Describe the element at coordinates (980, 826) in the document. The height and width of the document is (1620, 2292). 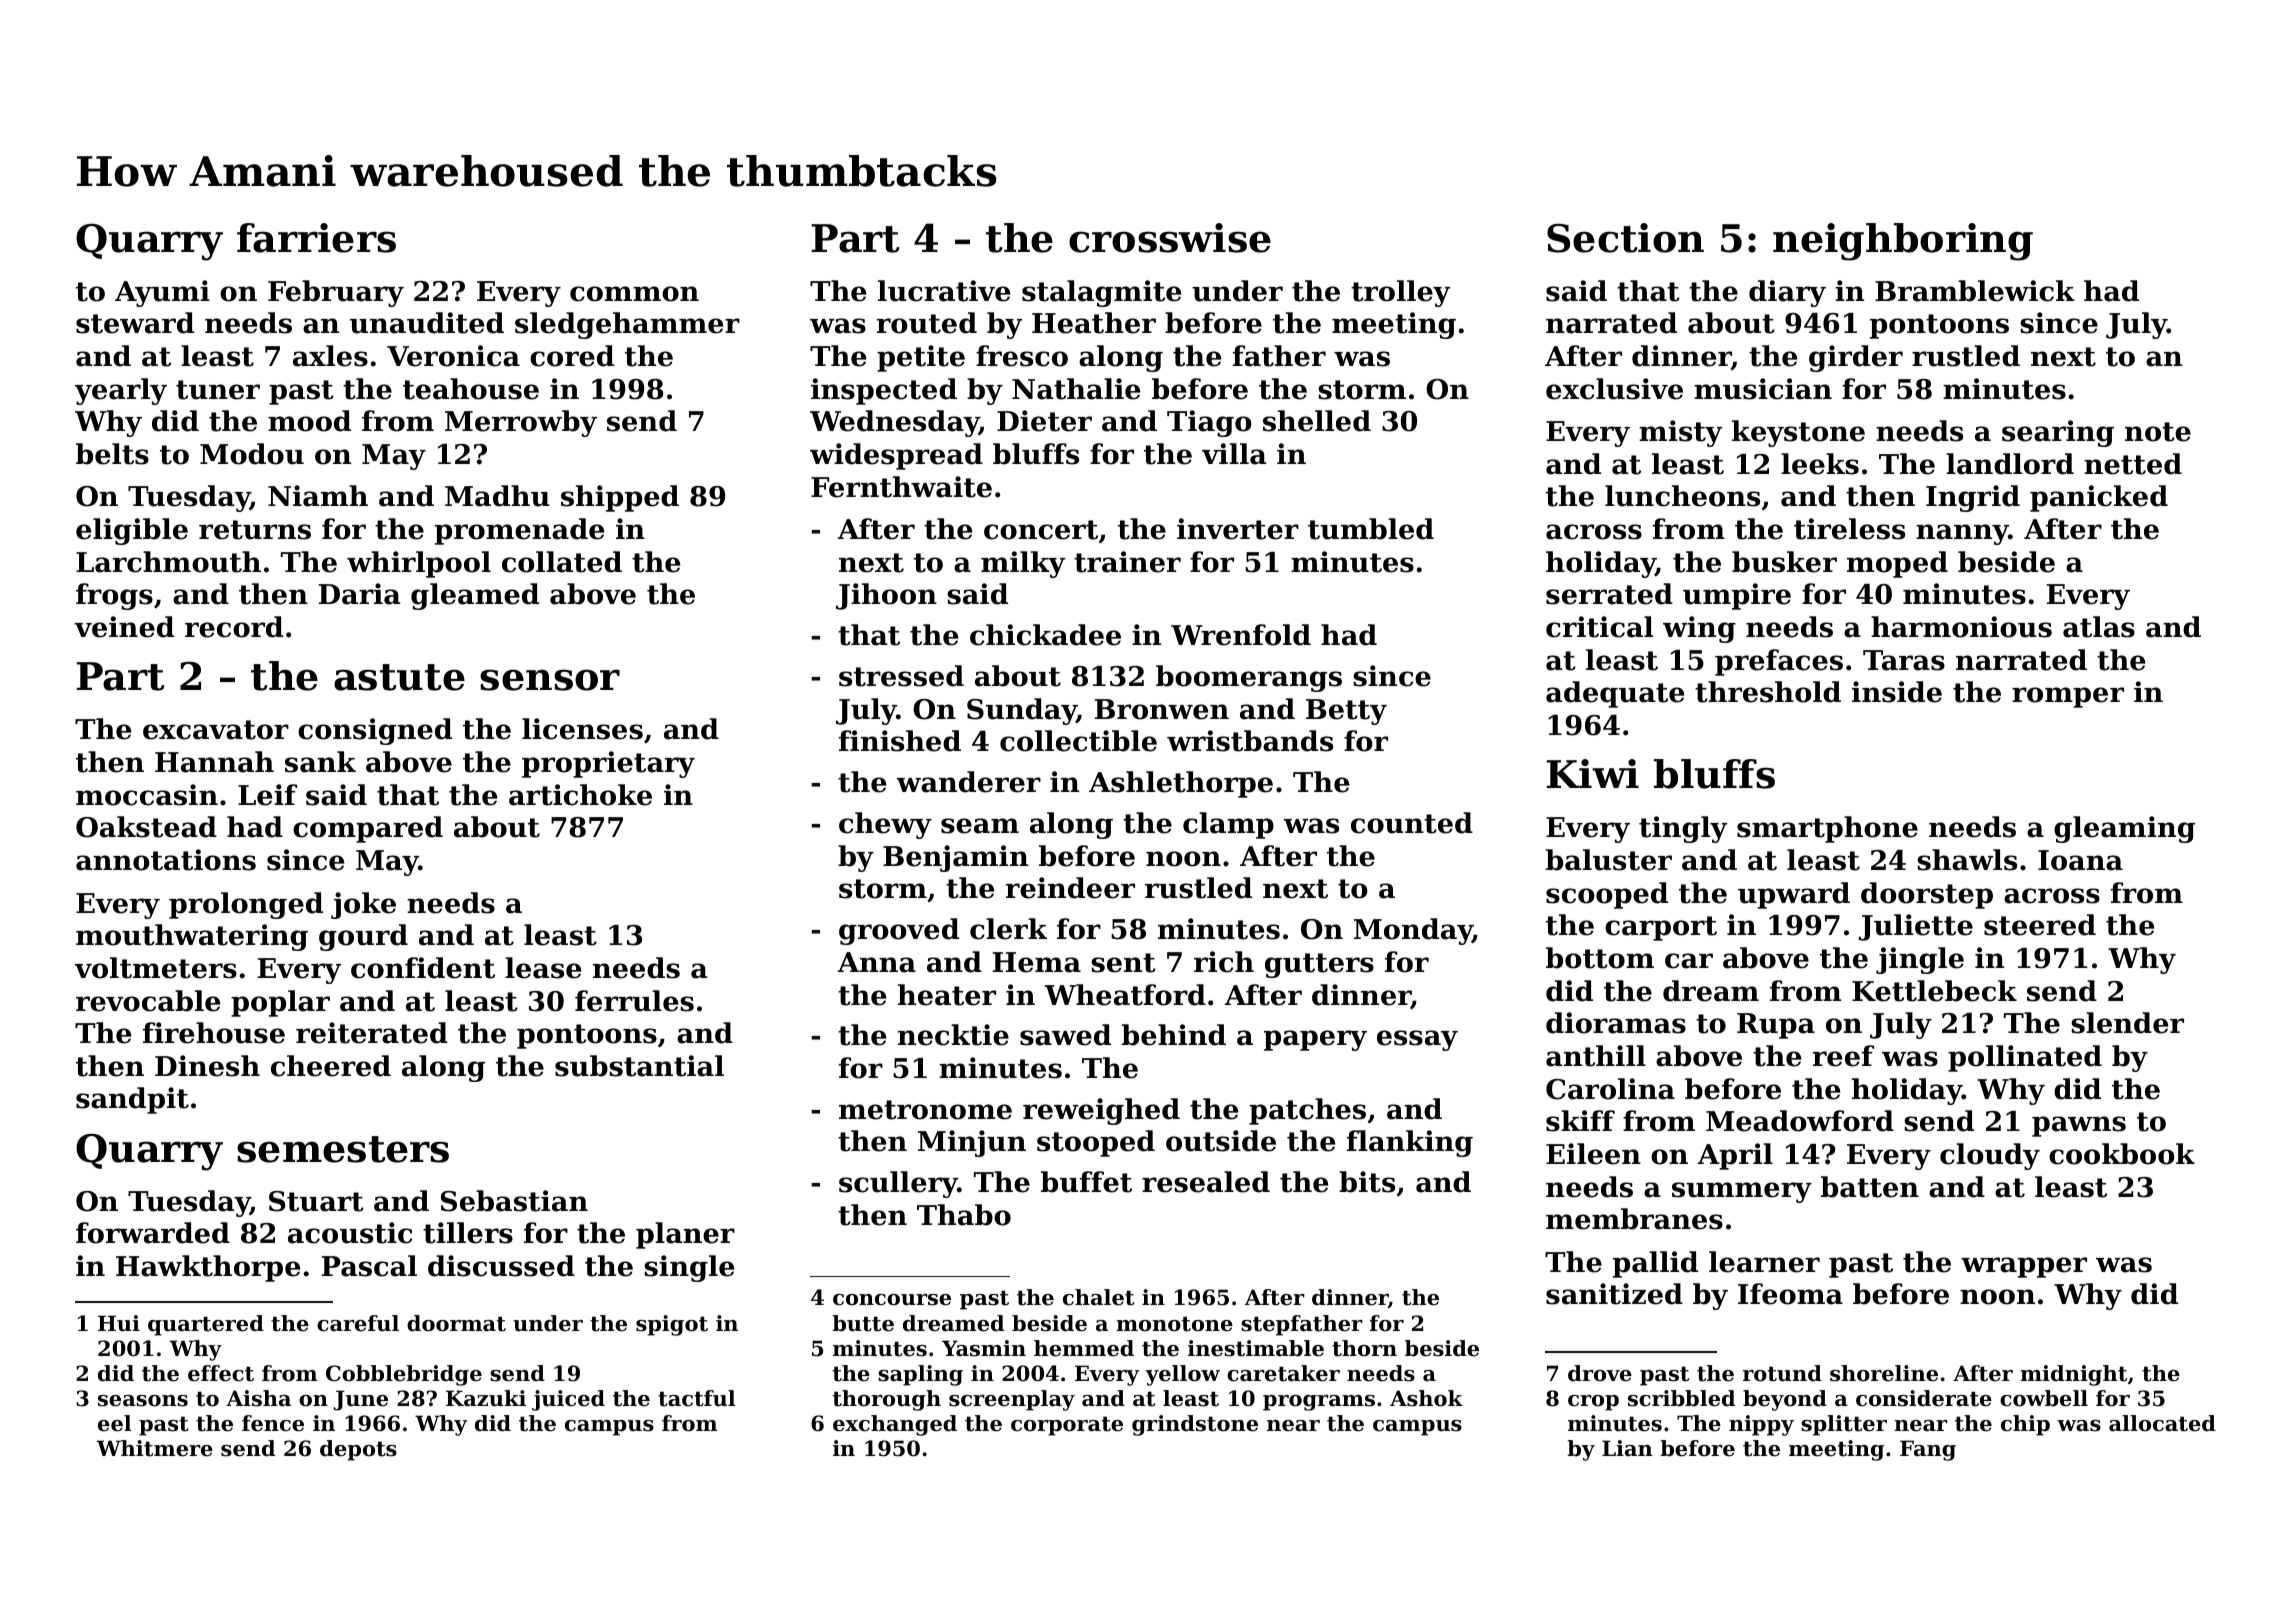
I see `seam` at that location.
